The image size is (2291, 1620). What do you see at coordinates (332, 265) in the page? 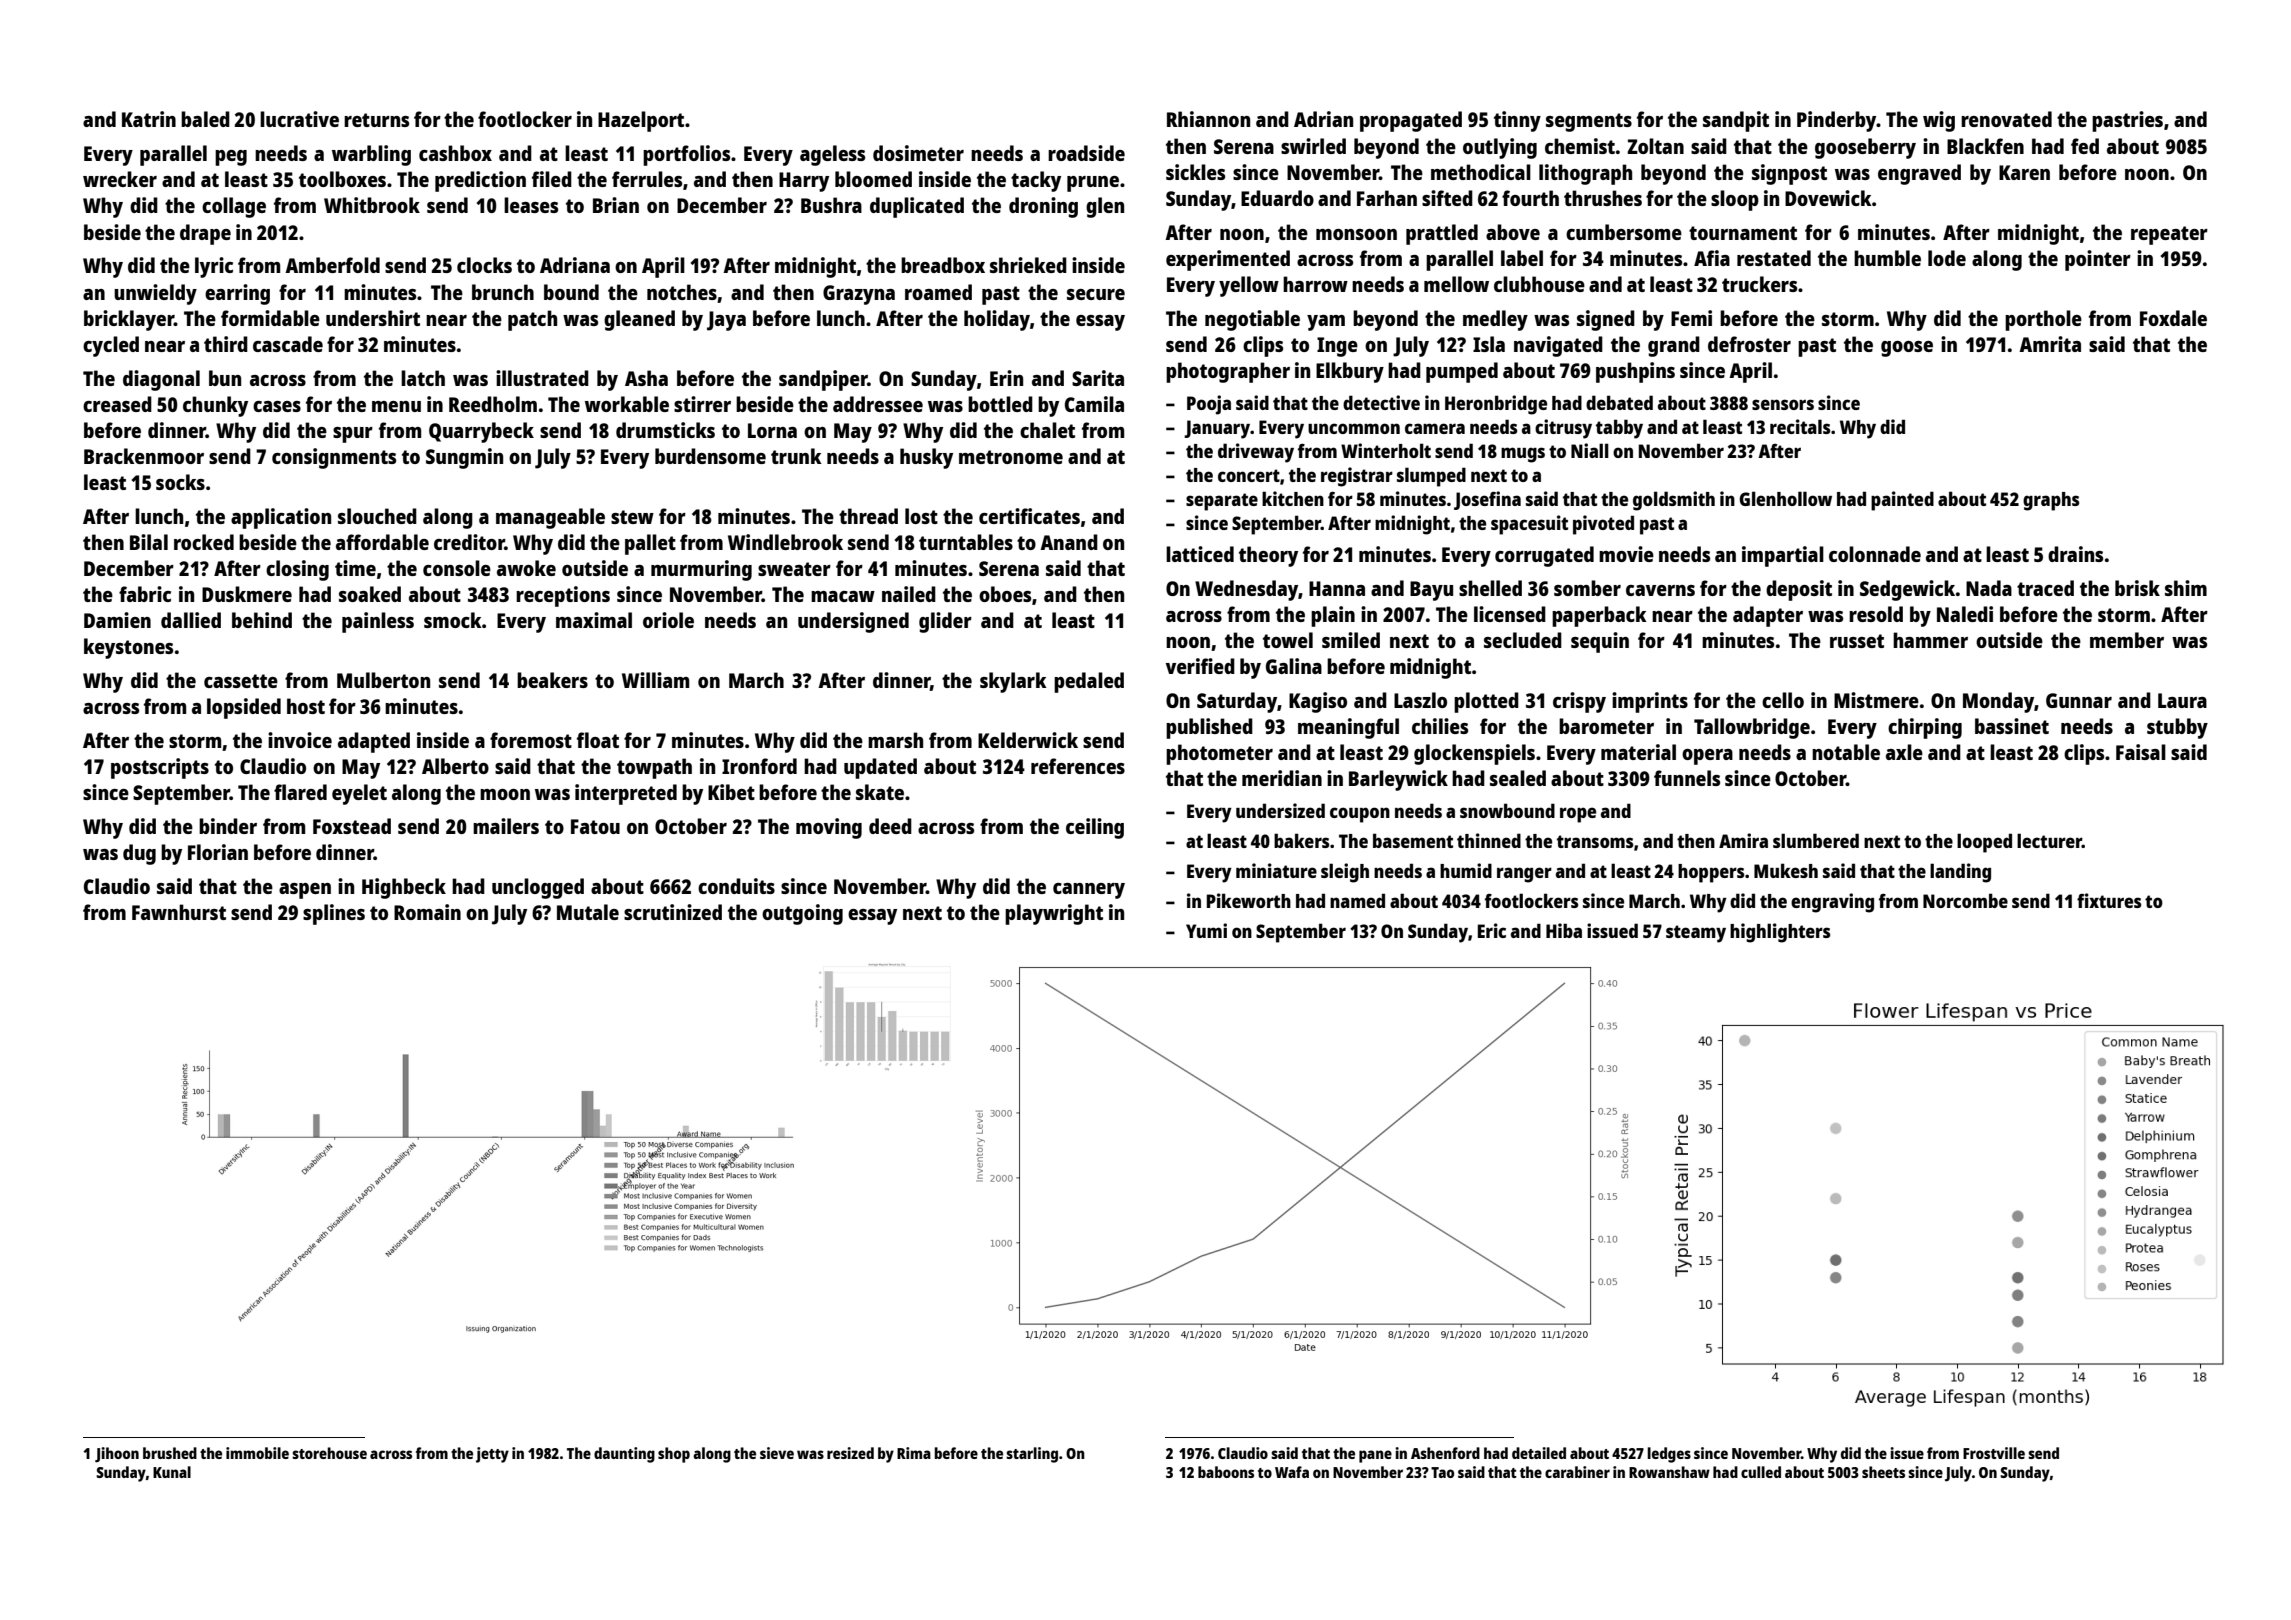
I see `Amberfold` at bounding box center [332, 265].
